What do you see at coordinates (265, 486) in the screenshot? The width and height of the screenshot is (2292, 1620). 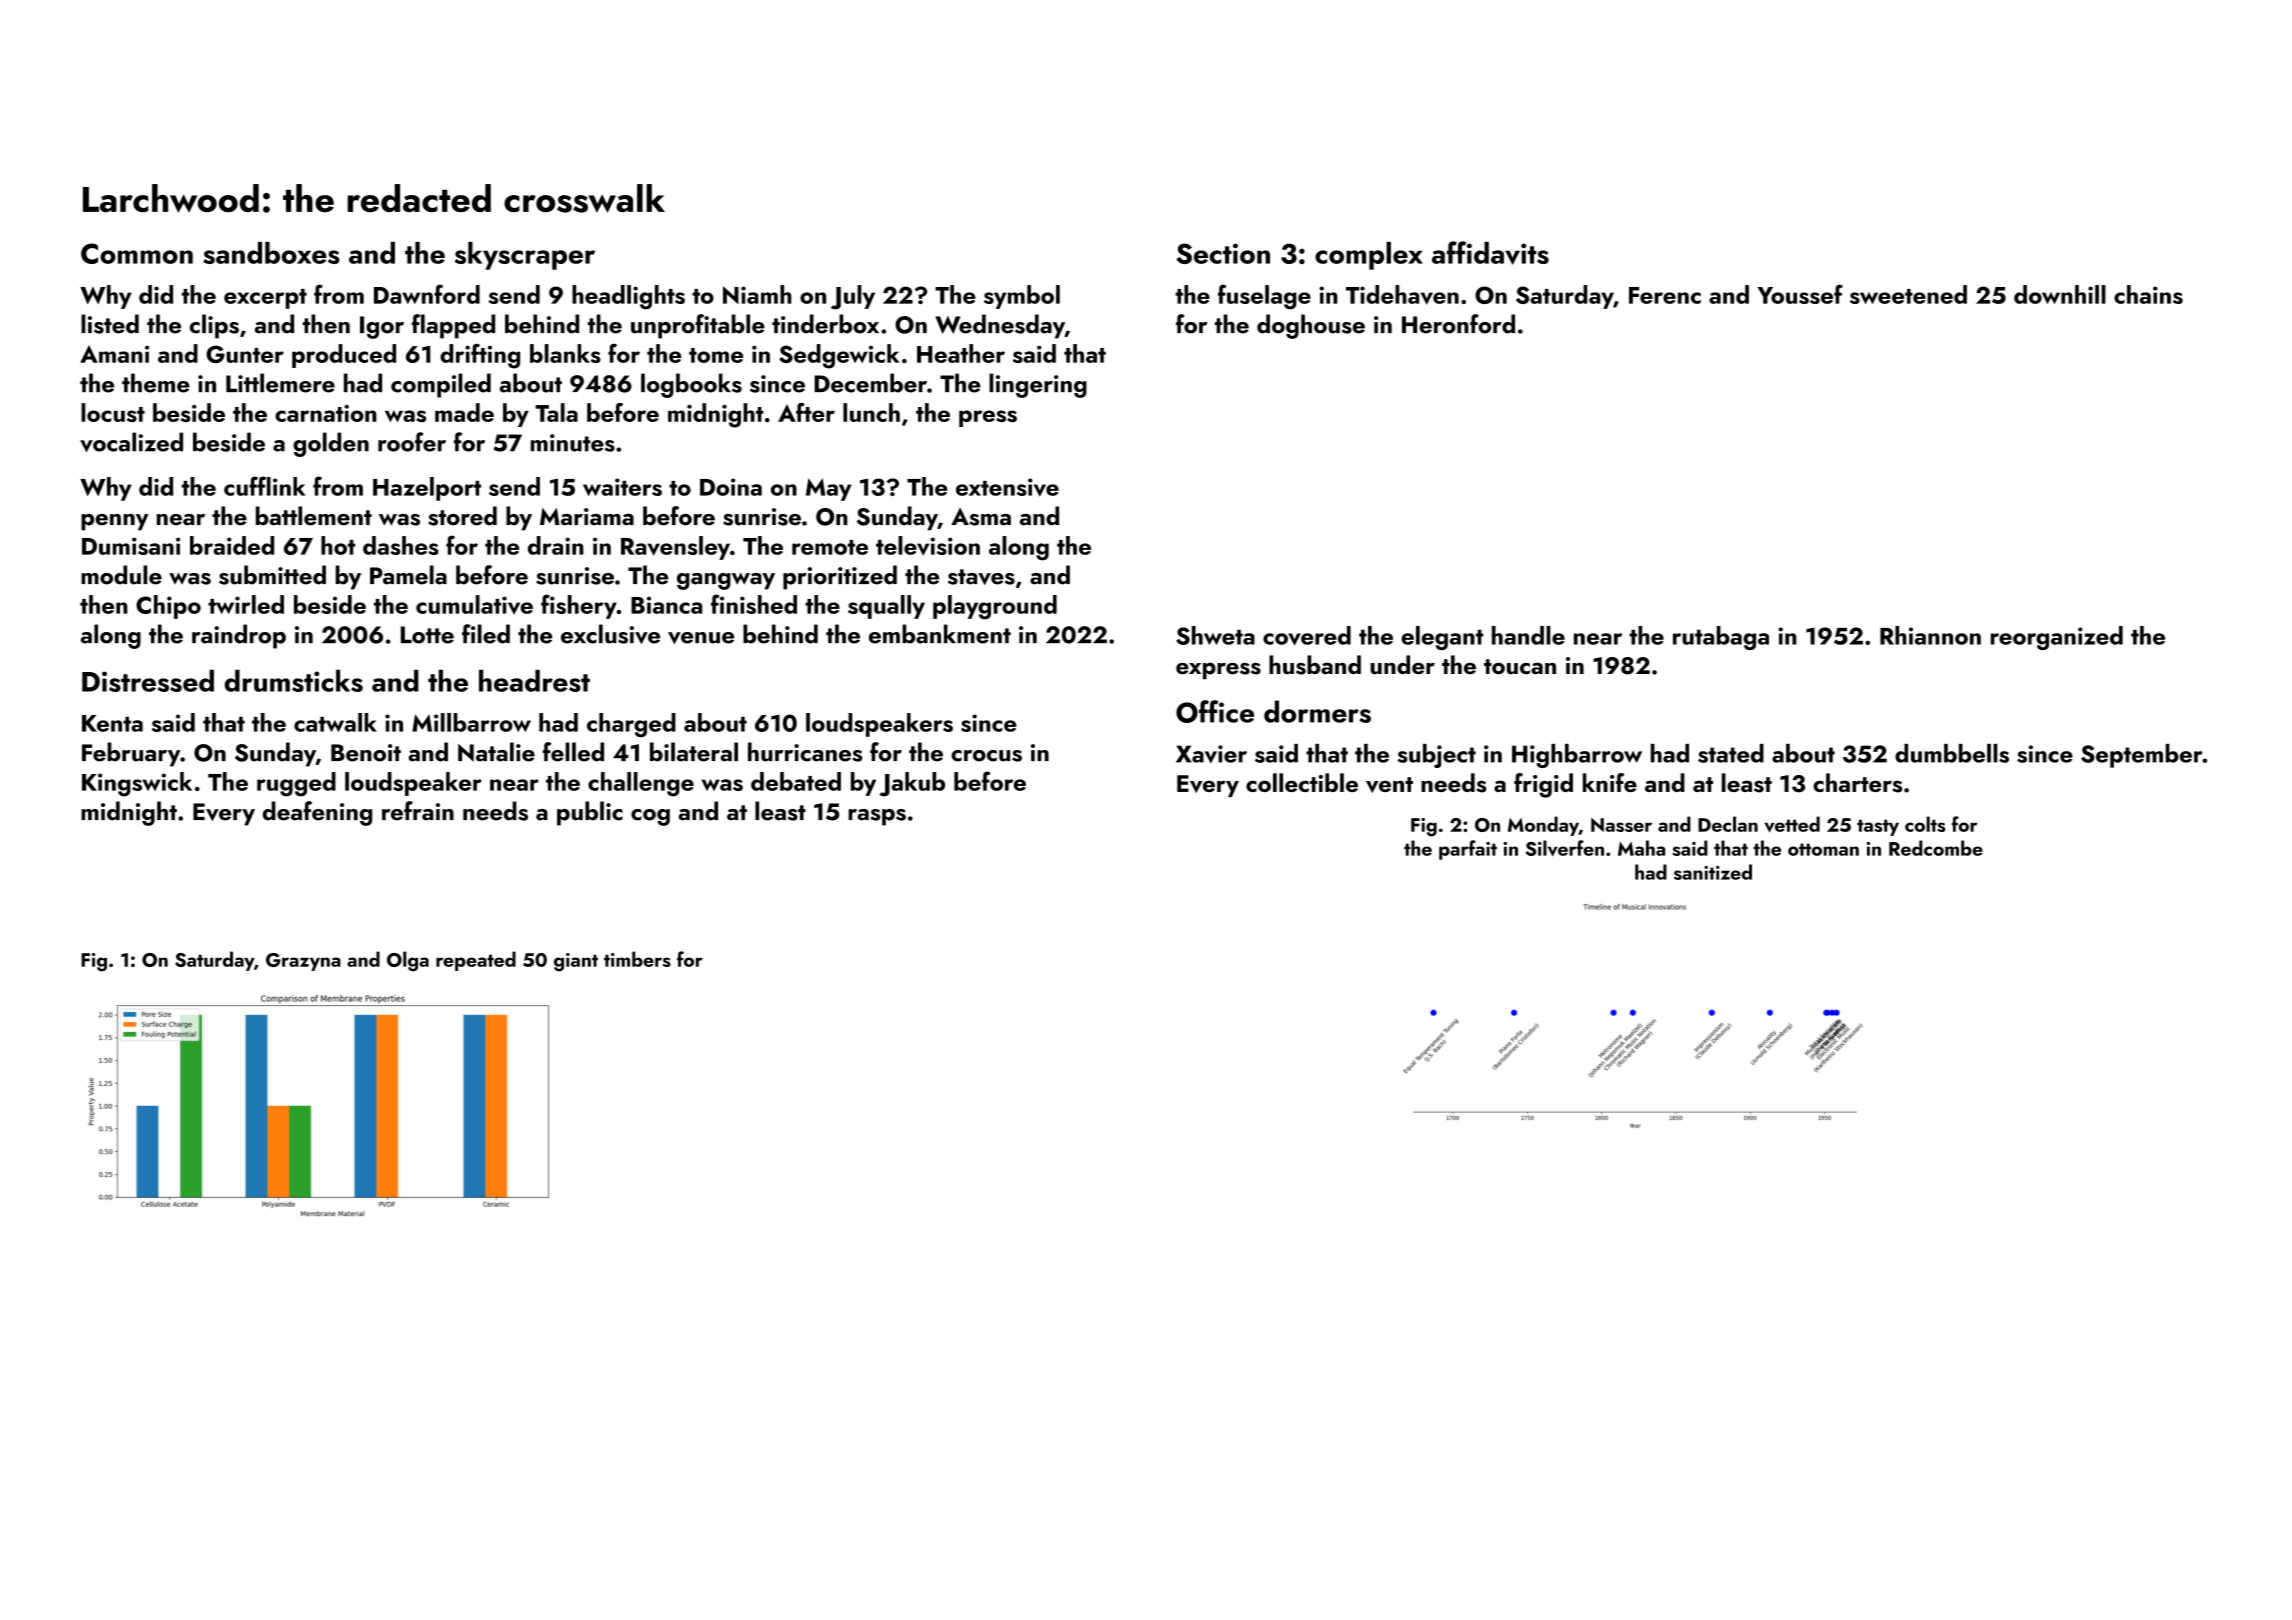 I see `cufflink` at bounding box center [265, 486].
